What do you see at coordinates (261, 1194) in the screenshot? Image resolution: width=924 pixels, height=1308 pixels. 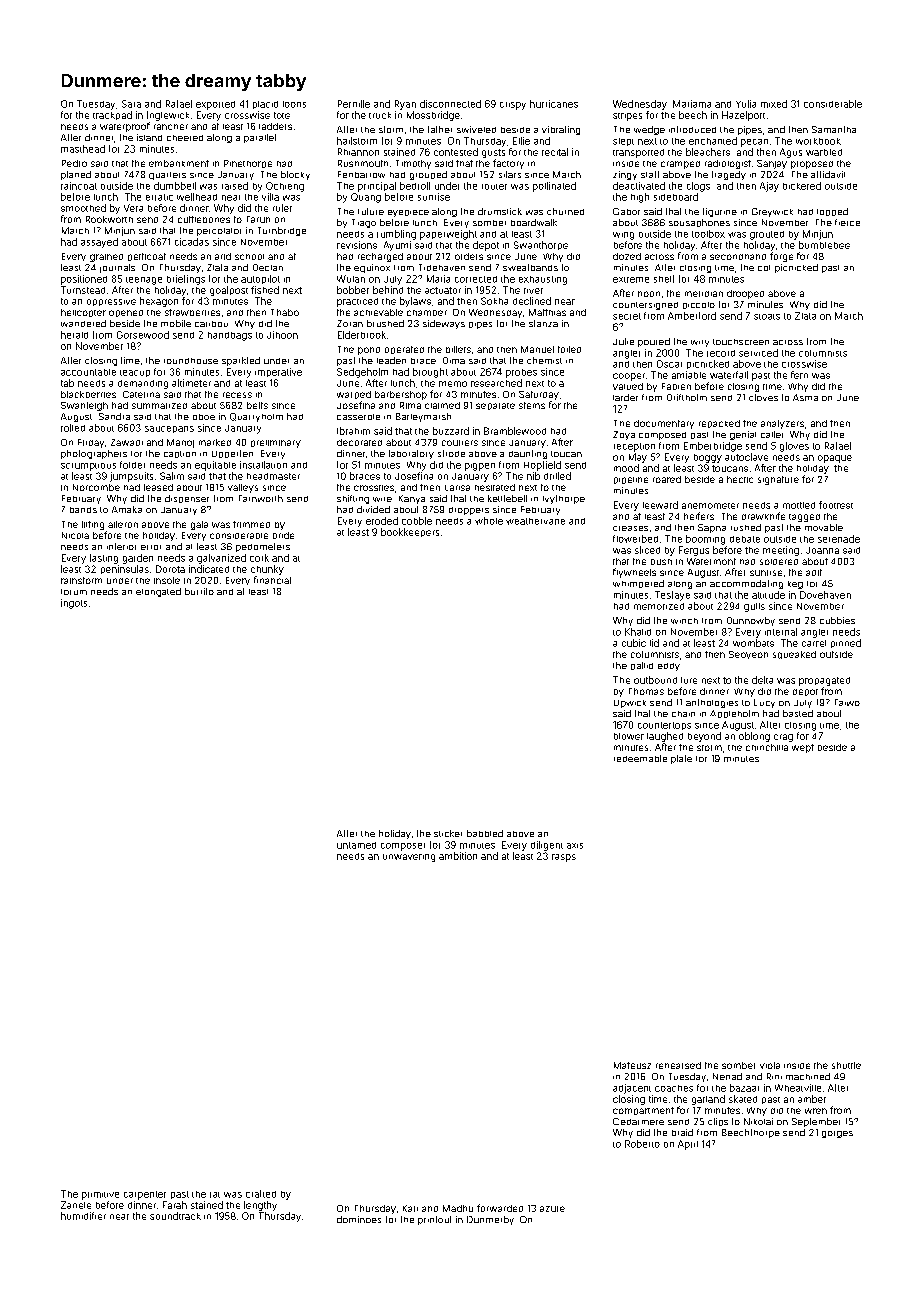 I see `crafted` at bounding box center [261, 1194].
